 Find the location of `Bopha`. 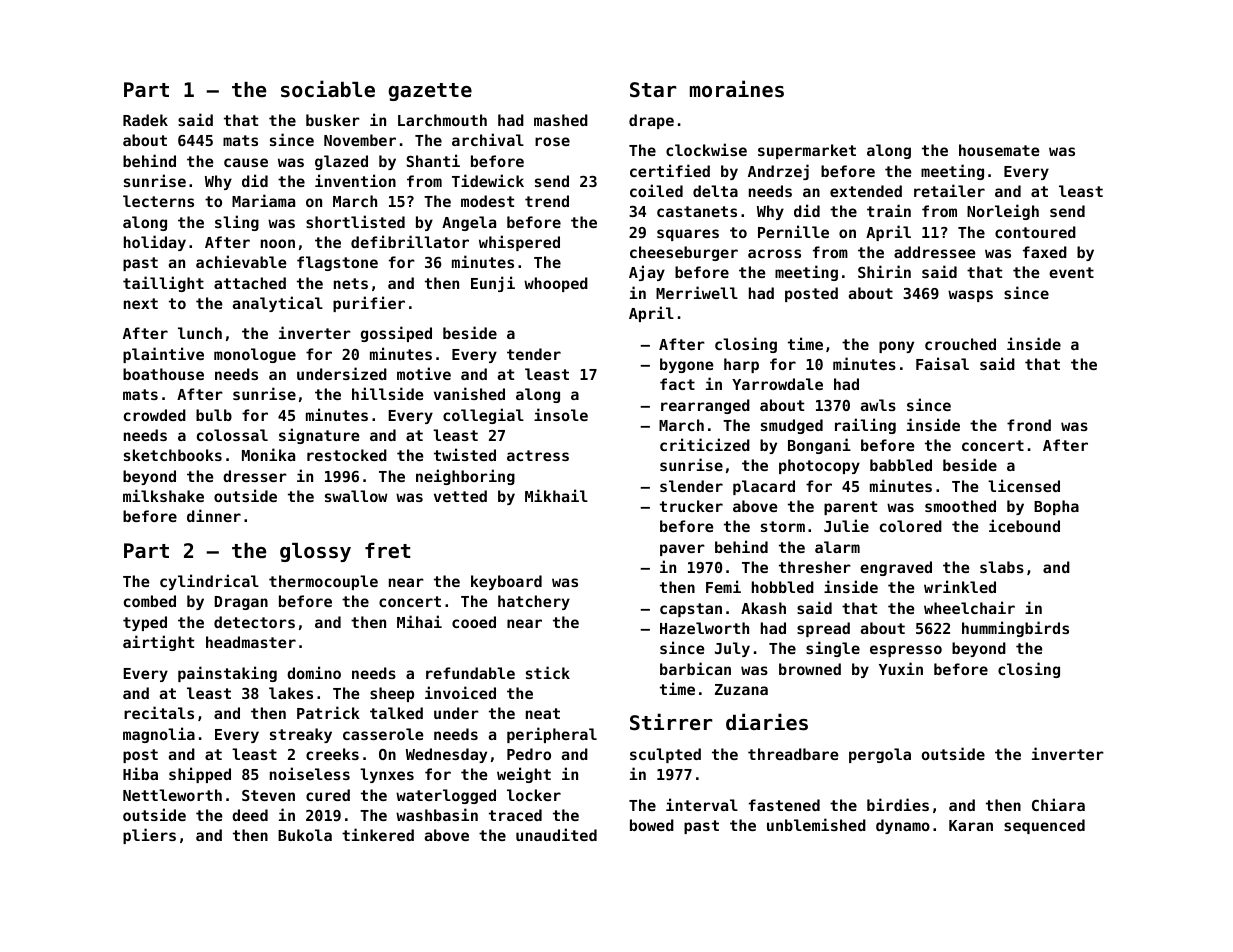

Bopha is located at coordinates (1056, 507).
